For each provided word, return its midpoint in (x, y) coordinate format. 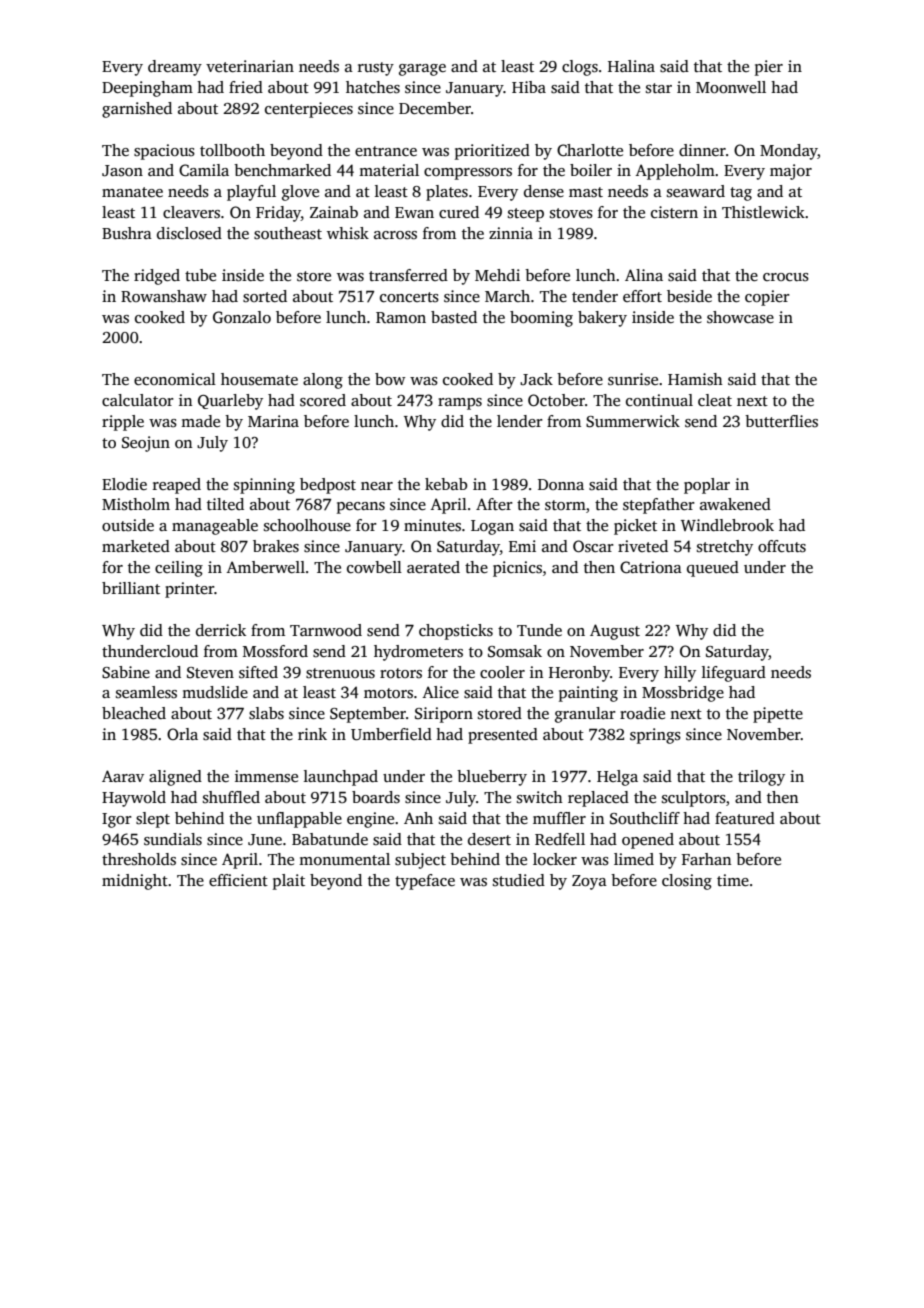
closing (687, 882)
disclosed (189, 233)
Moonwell (731, 87)
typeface (425, 882)
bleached (134, 713)
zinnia (511, 233)
